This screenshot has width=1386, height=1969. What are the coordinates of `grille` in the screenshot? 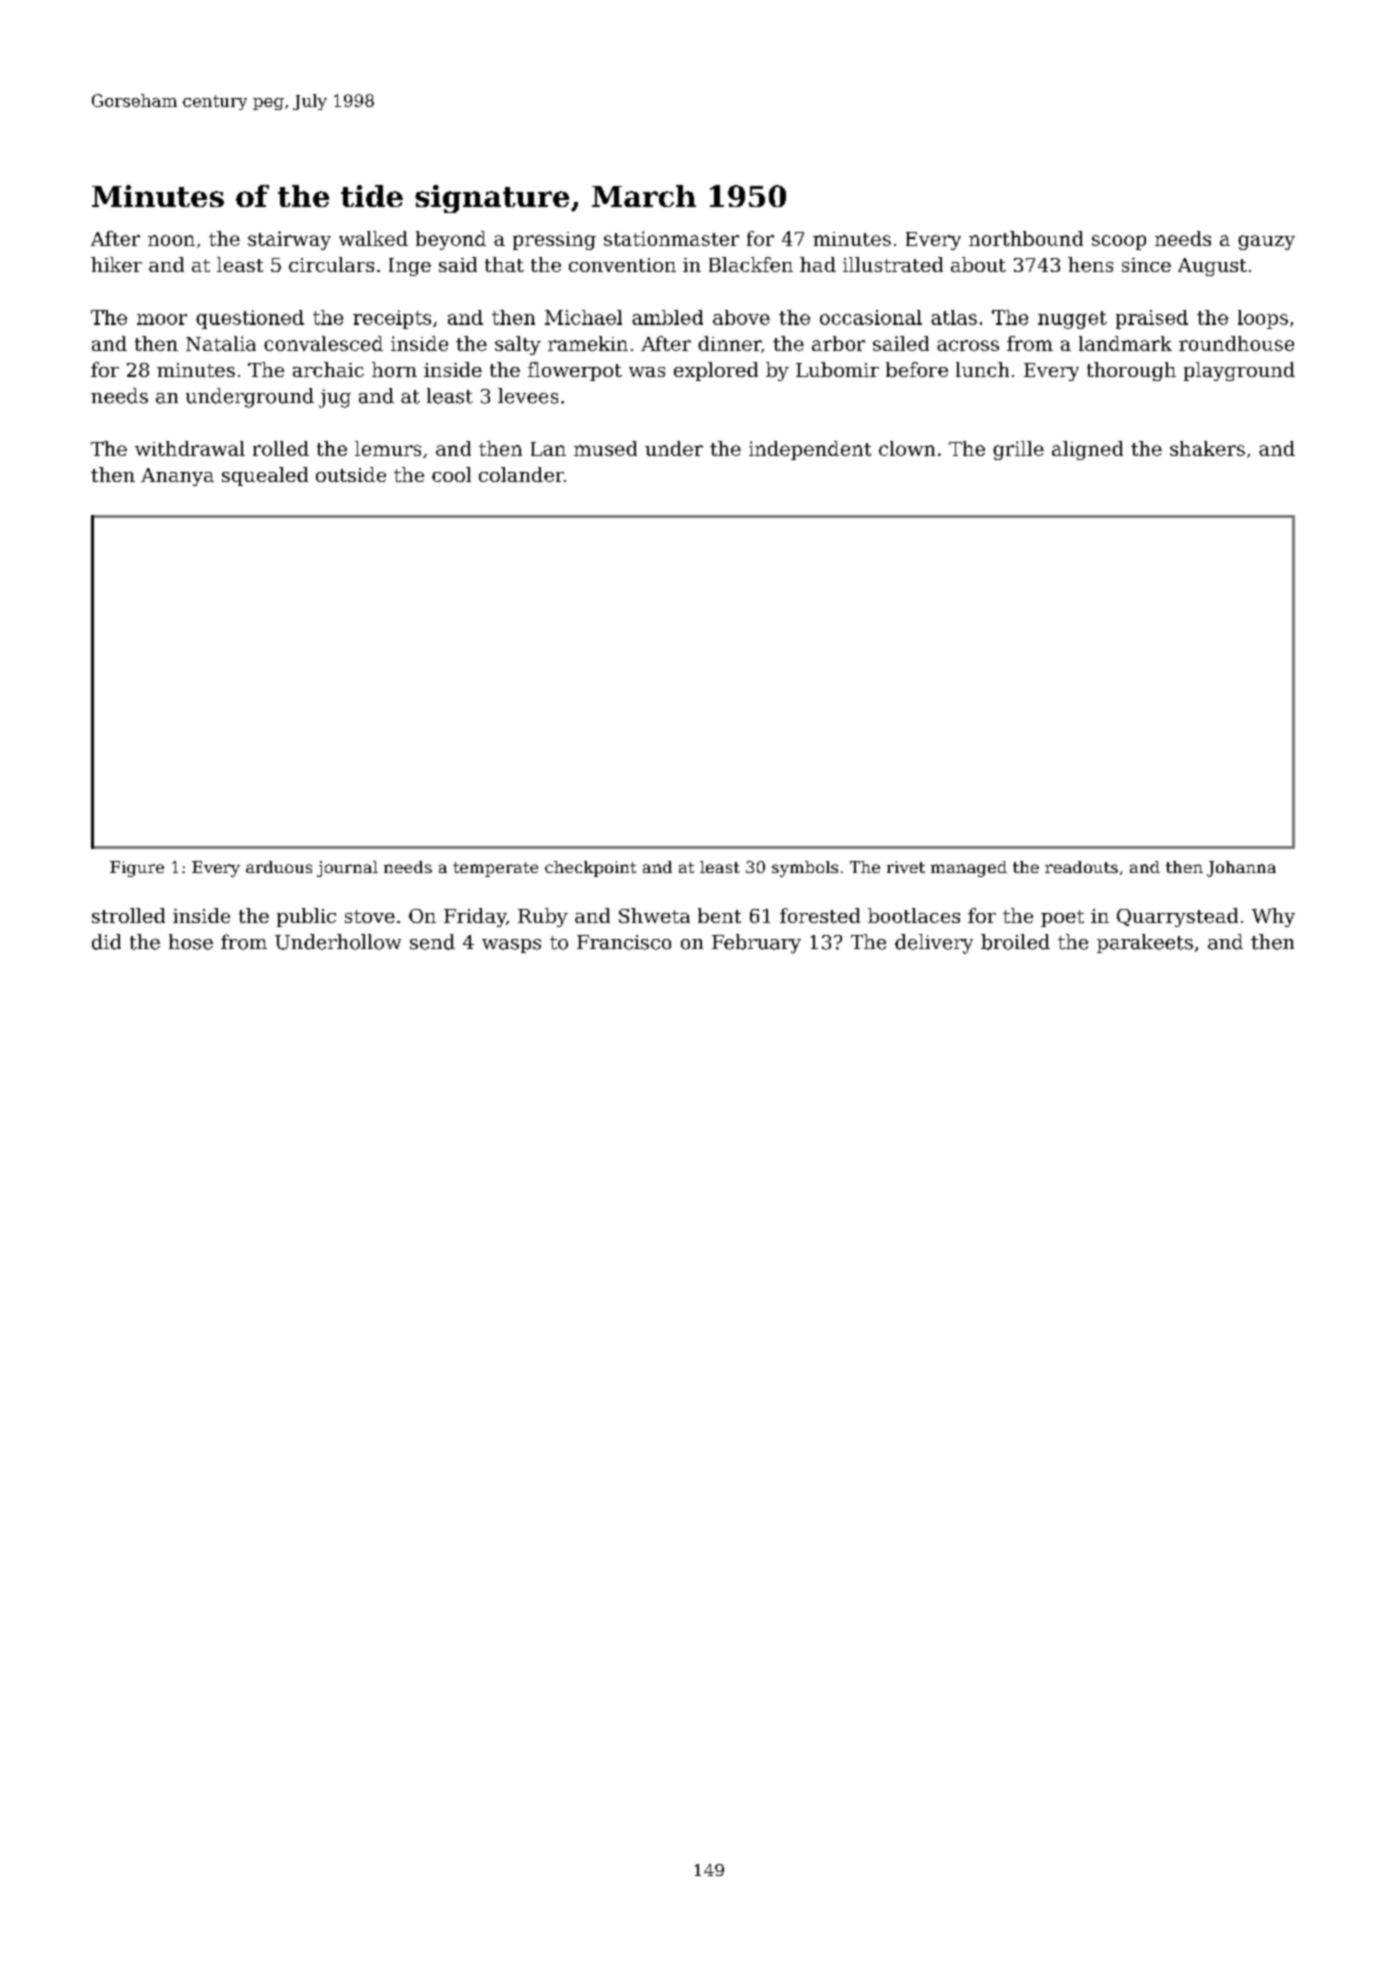 It's located at (1018, 450).
